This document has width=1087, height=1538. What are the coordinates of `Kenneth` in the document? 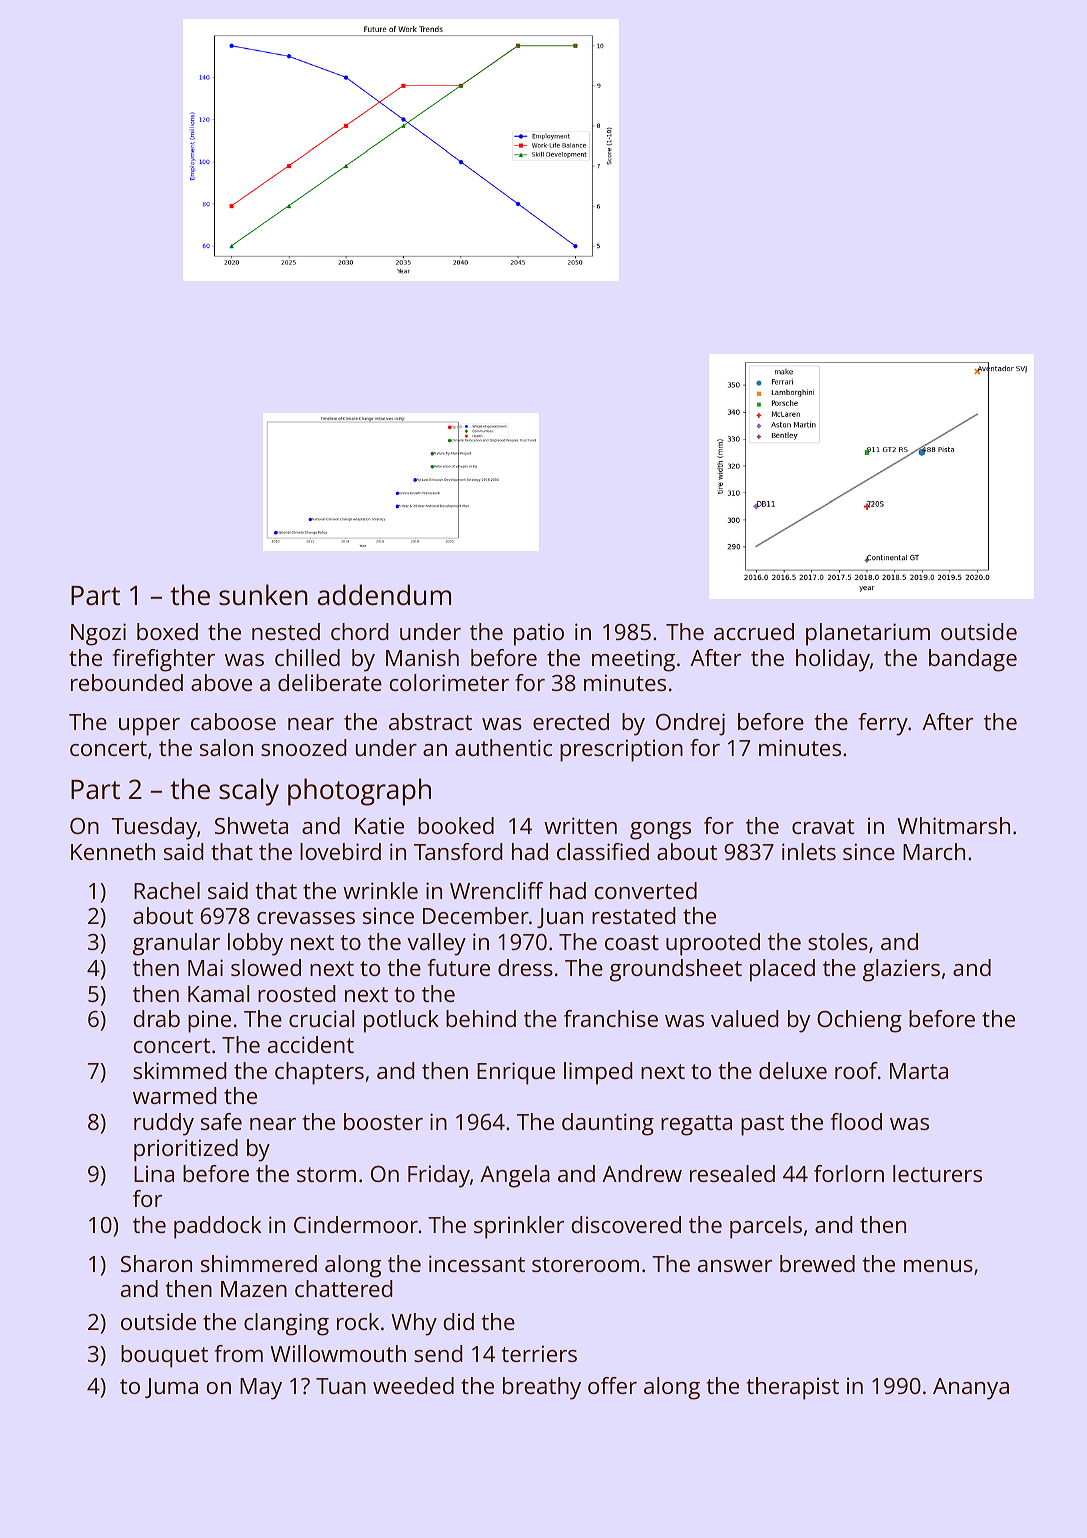 It's located at (113, 851).
